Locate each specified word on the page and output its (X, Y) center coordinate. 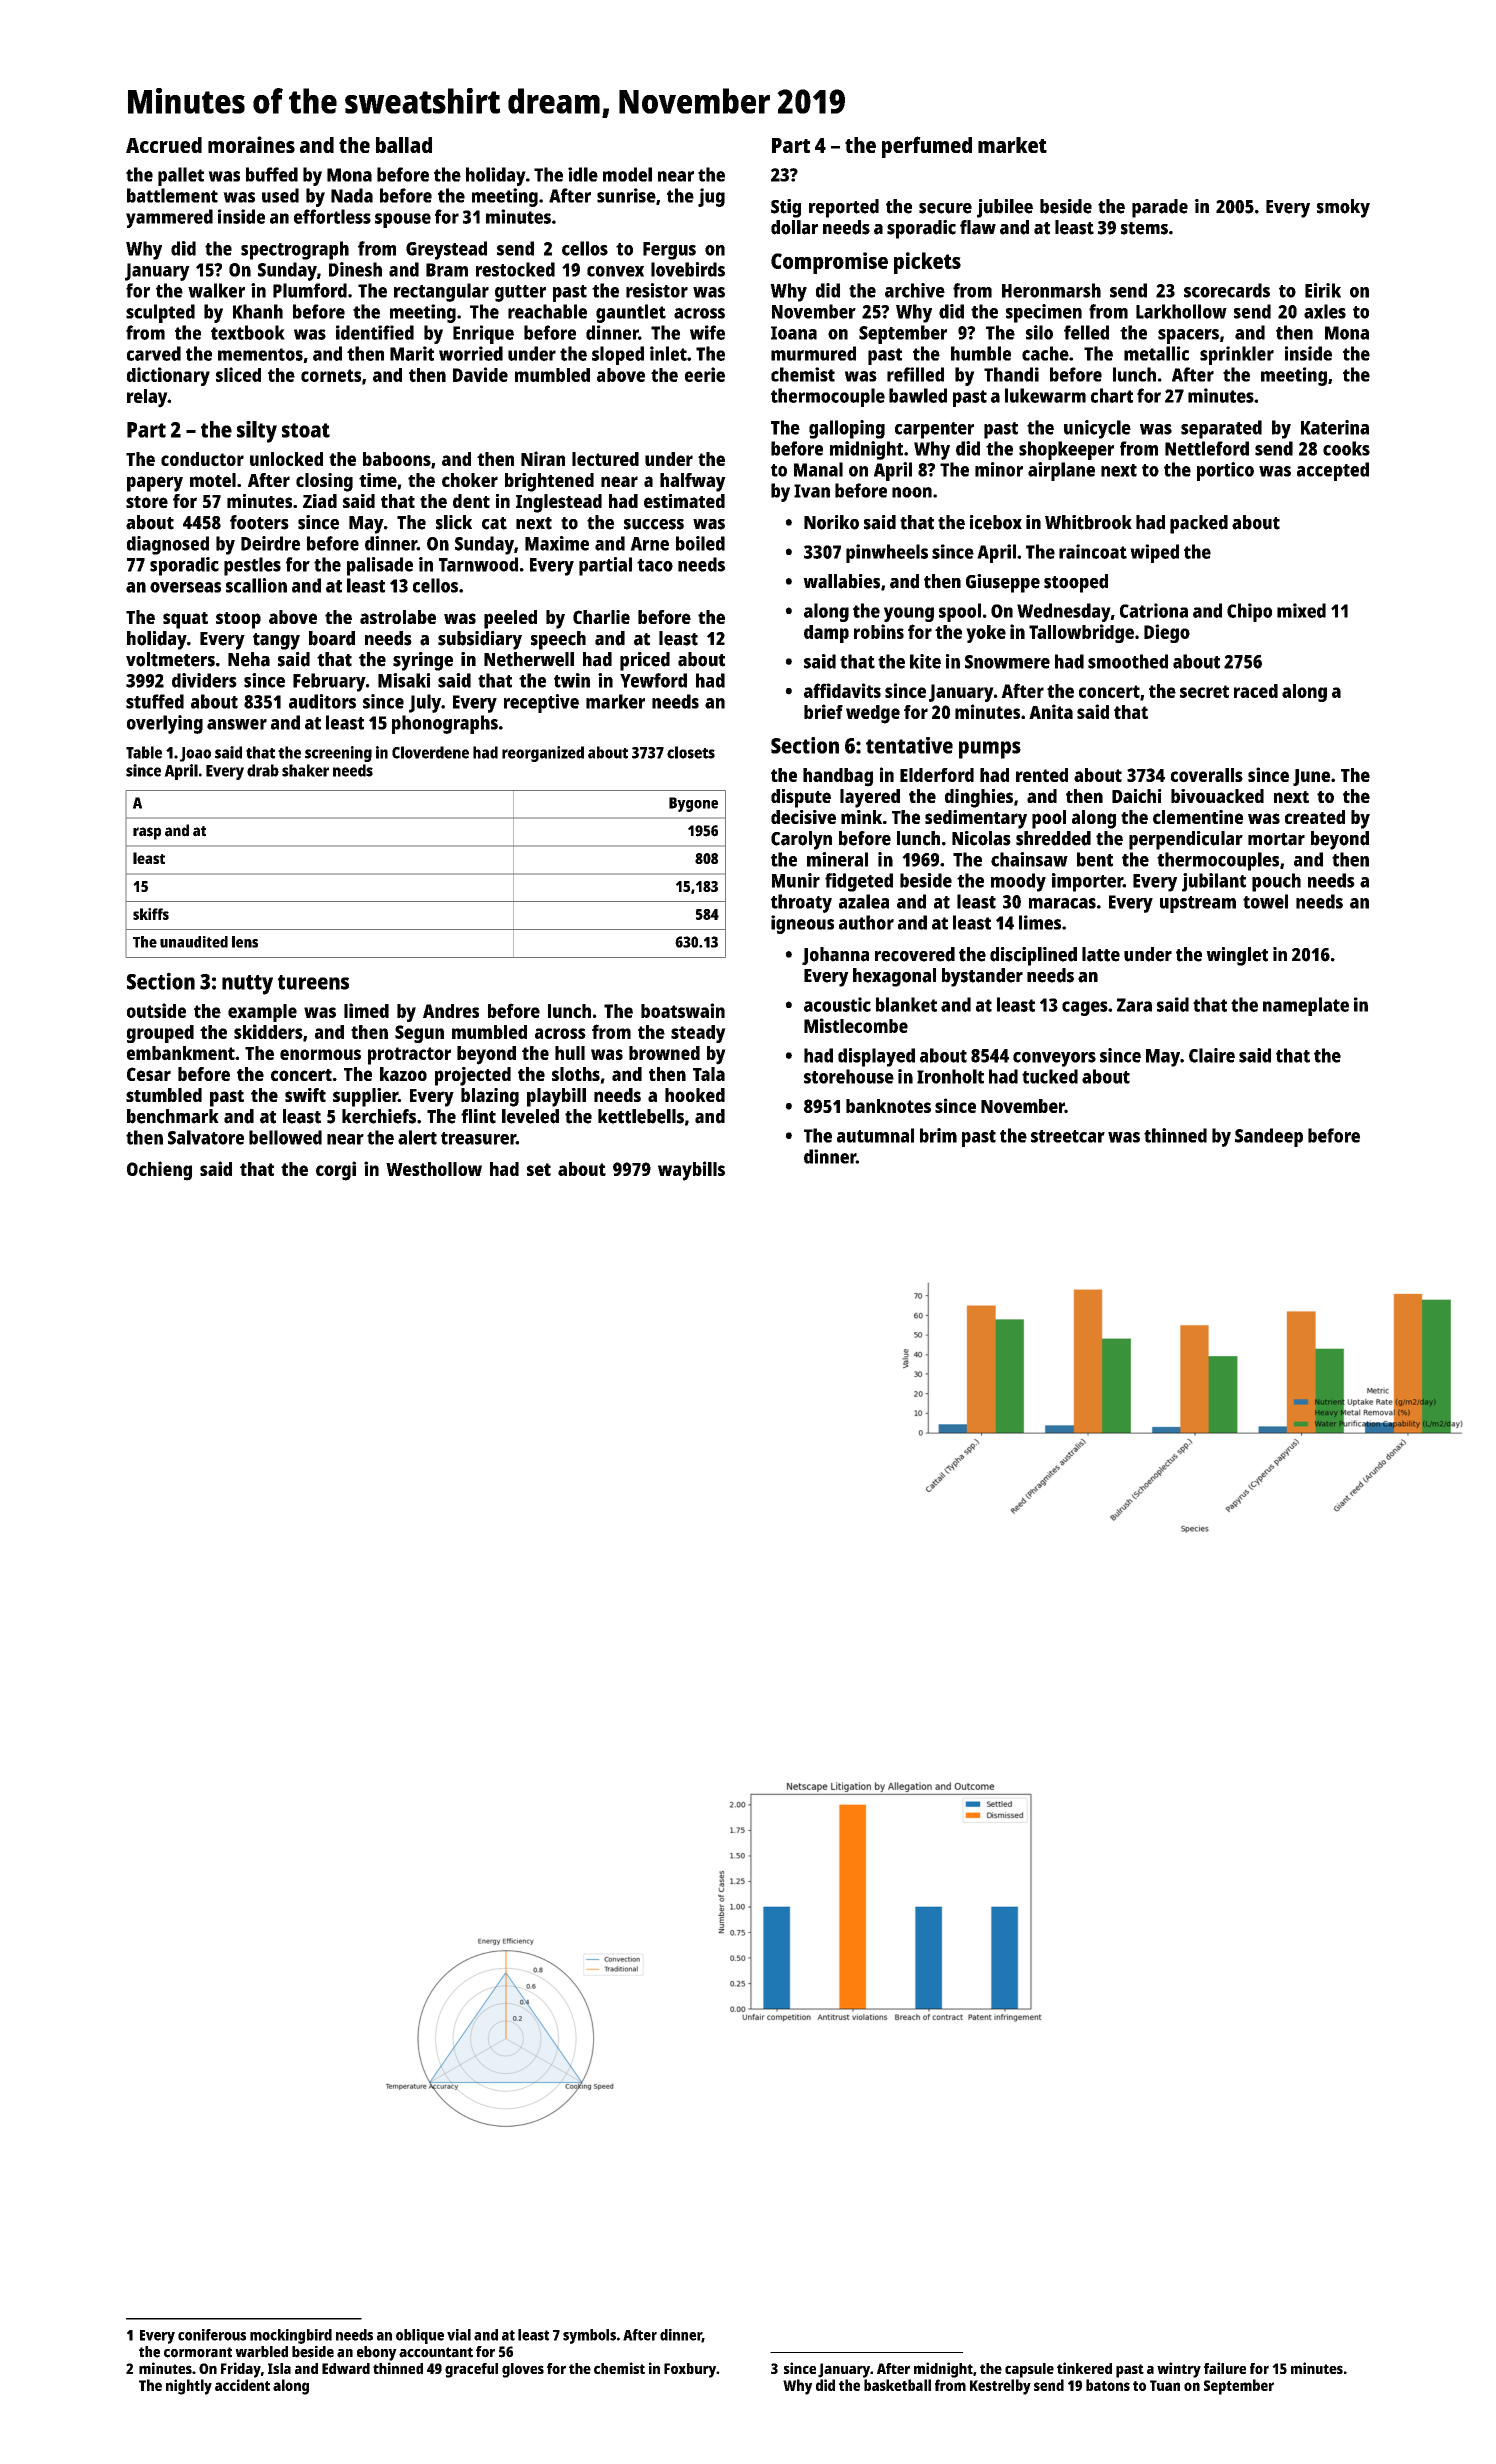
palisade (380, 566)
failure (1225, 2368)
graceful (471, 2370)
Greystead (446, 250)
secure (945, 208)
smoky (1343, 208)
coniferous (212, 2335)
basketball (897, 2385)
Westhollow (434, 1169)
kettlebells (641, 1116)
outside (156, 1010)
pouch (1276, 882)
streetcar (1068, 1136)
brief (823, 711)
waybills (691, 1171)
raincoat (1093, 551)
